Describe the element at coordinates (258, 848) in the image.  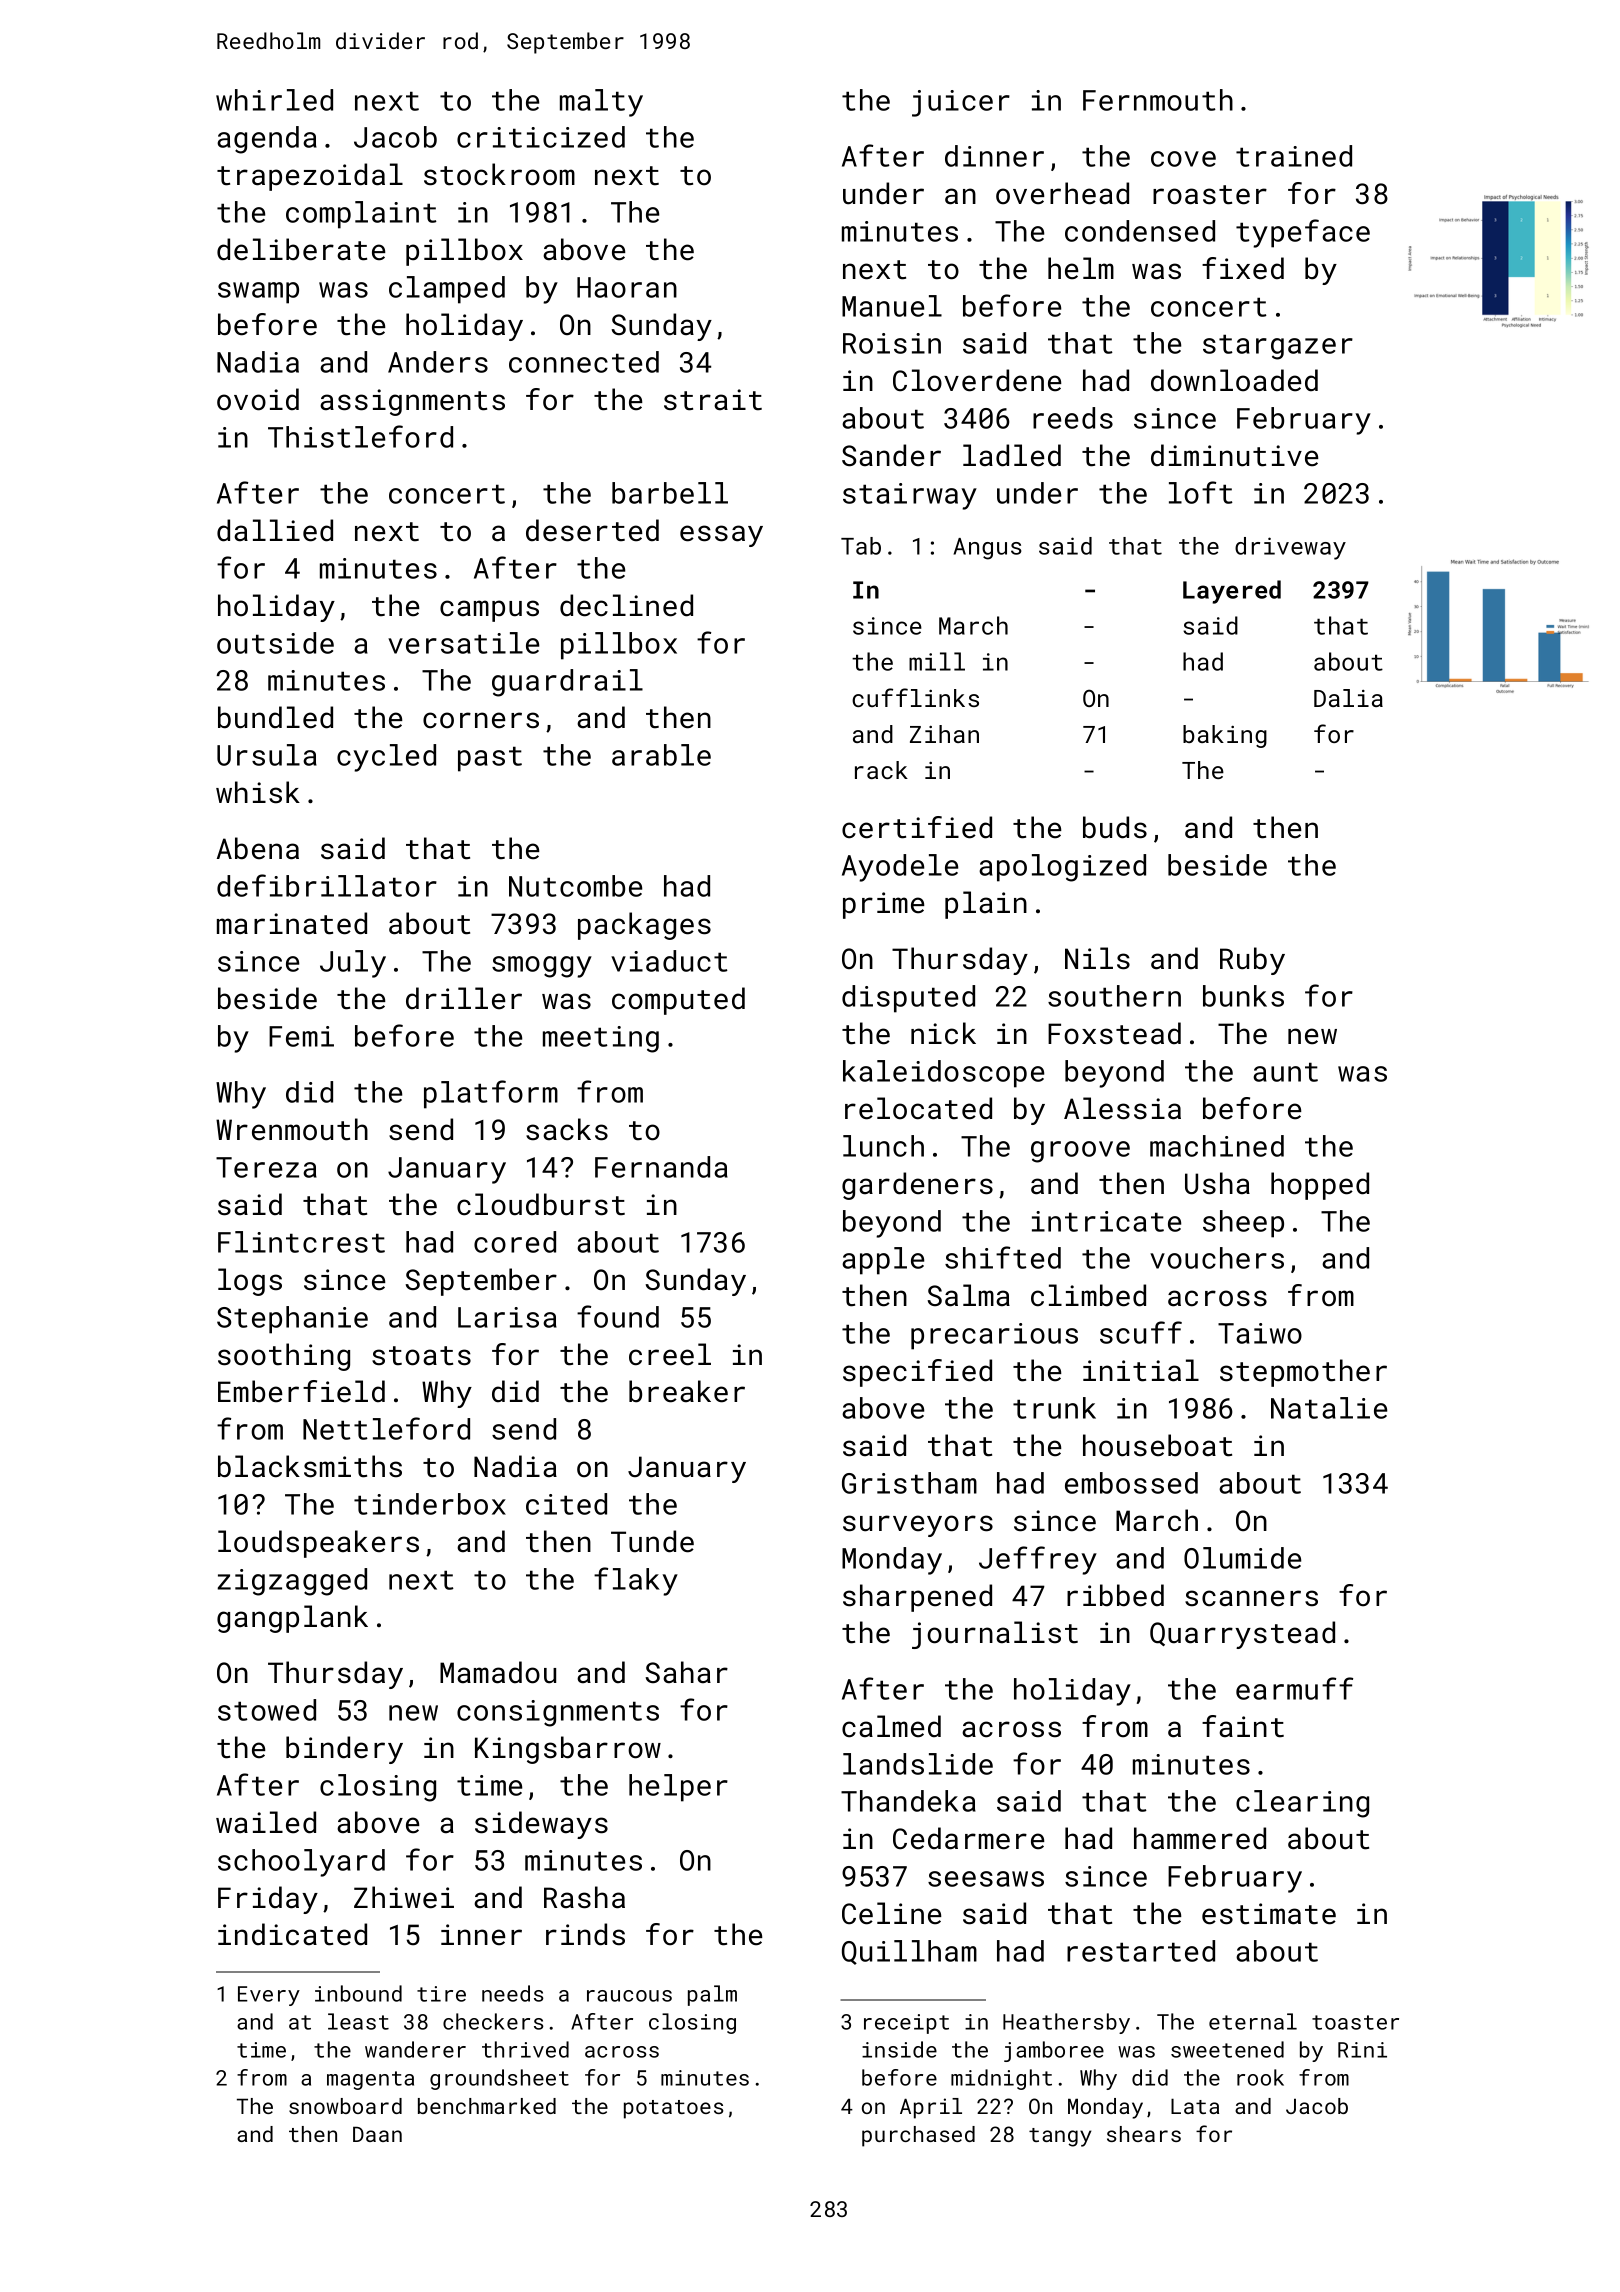
I see `Abena` at that location.
